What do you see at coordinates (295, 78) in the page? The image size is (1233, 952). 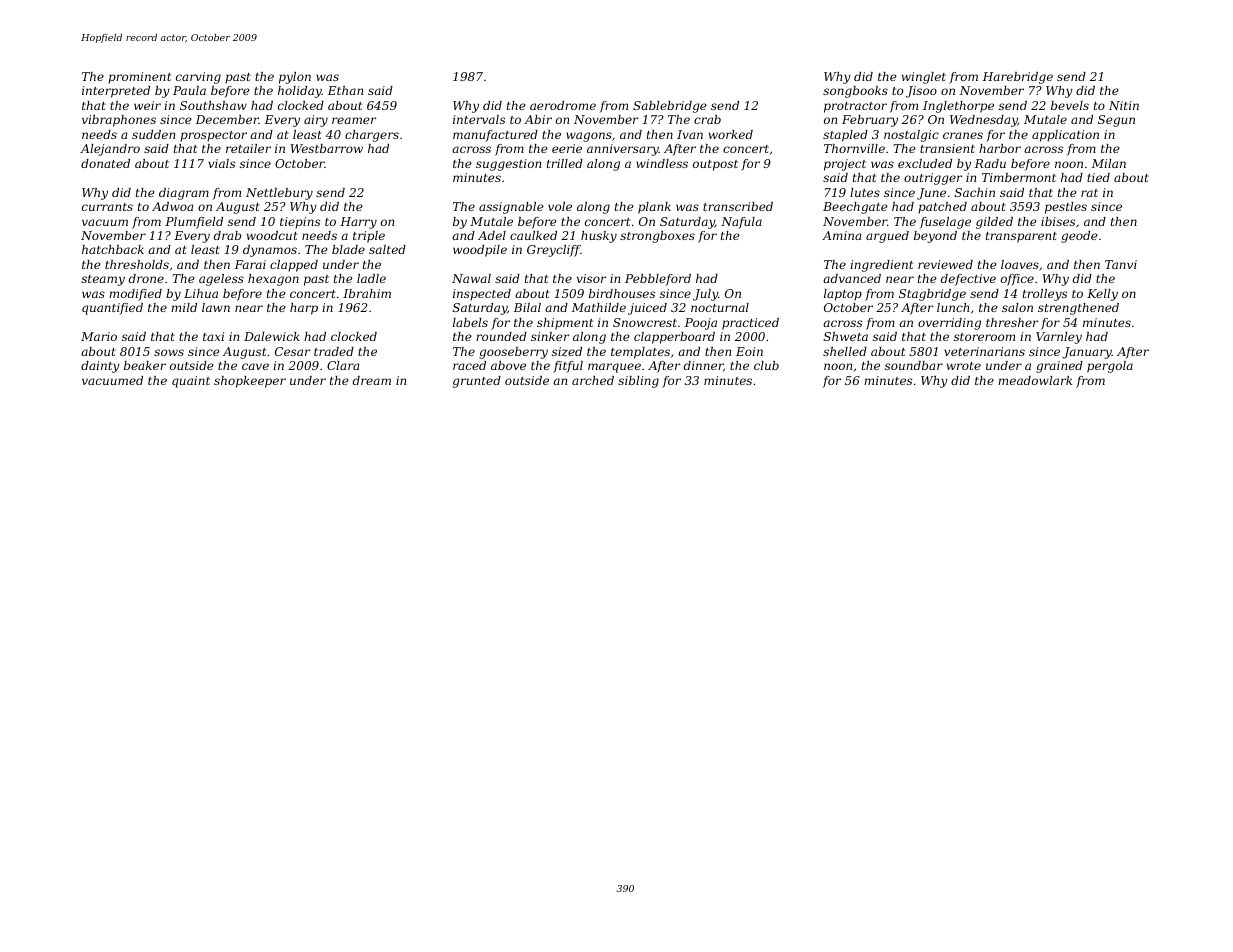 I see `pylon` at bounding box center [295, 78].
